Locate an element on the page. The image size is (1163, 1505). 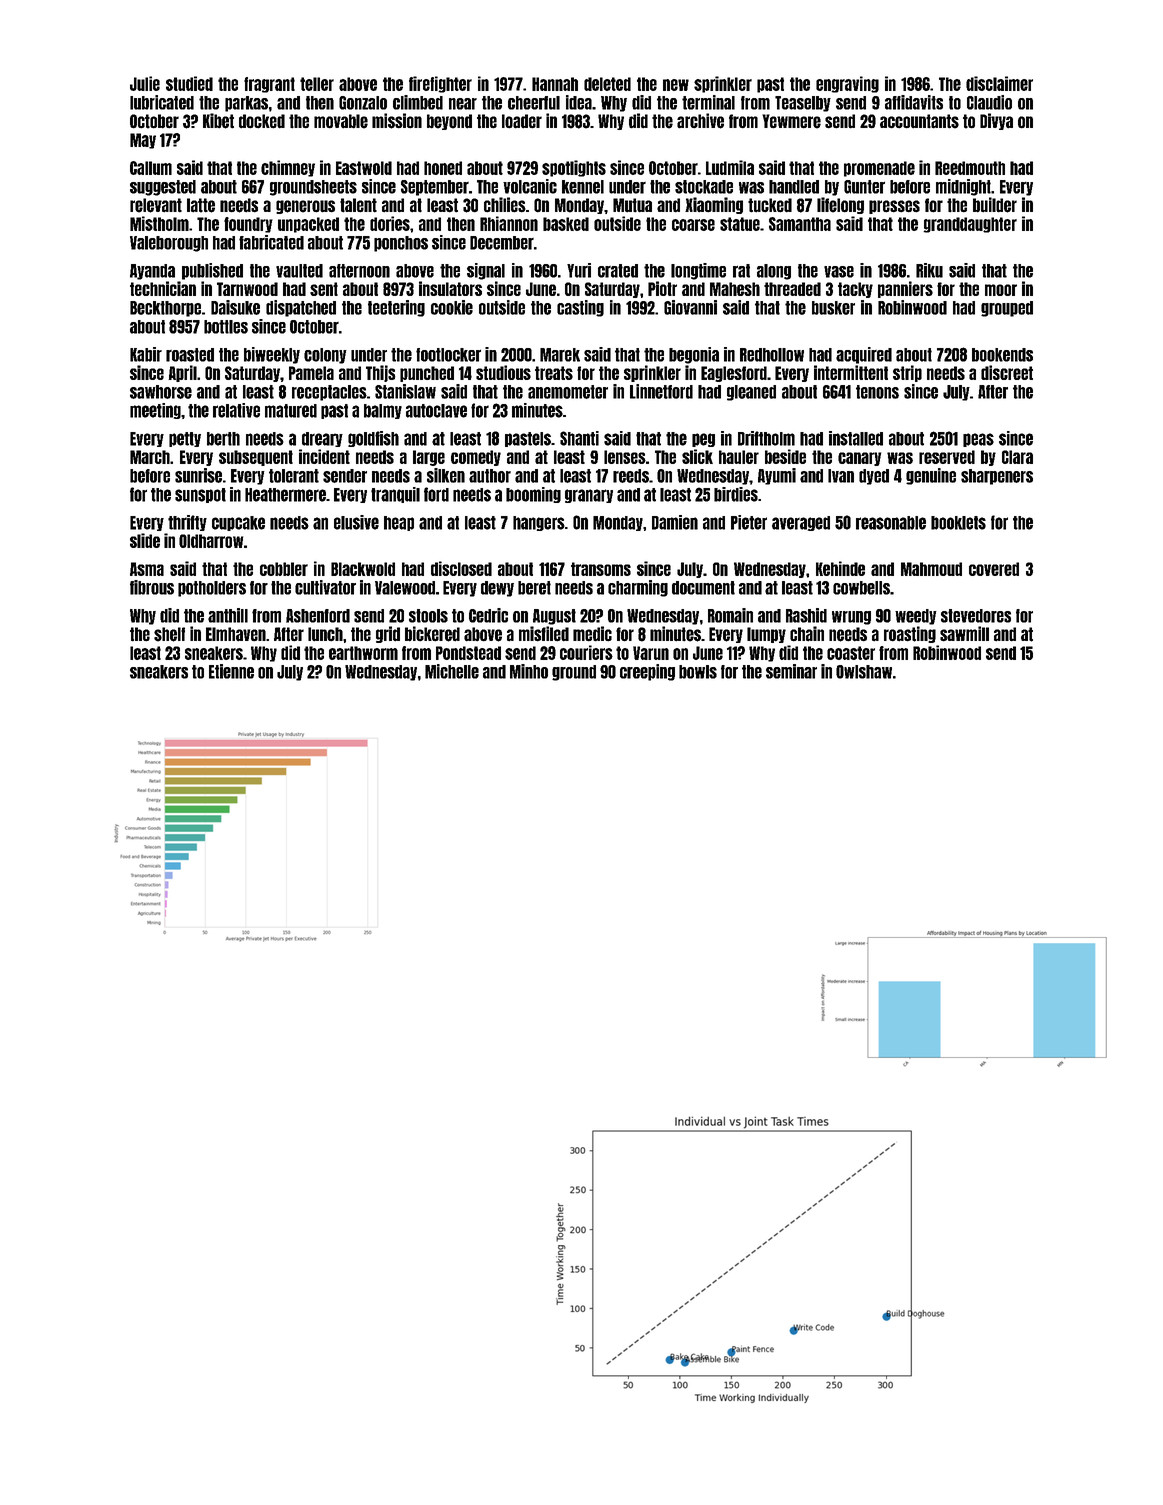
studious is located at coordinates (503, 372).
